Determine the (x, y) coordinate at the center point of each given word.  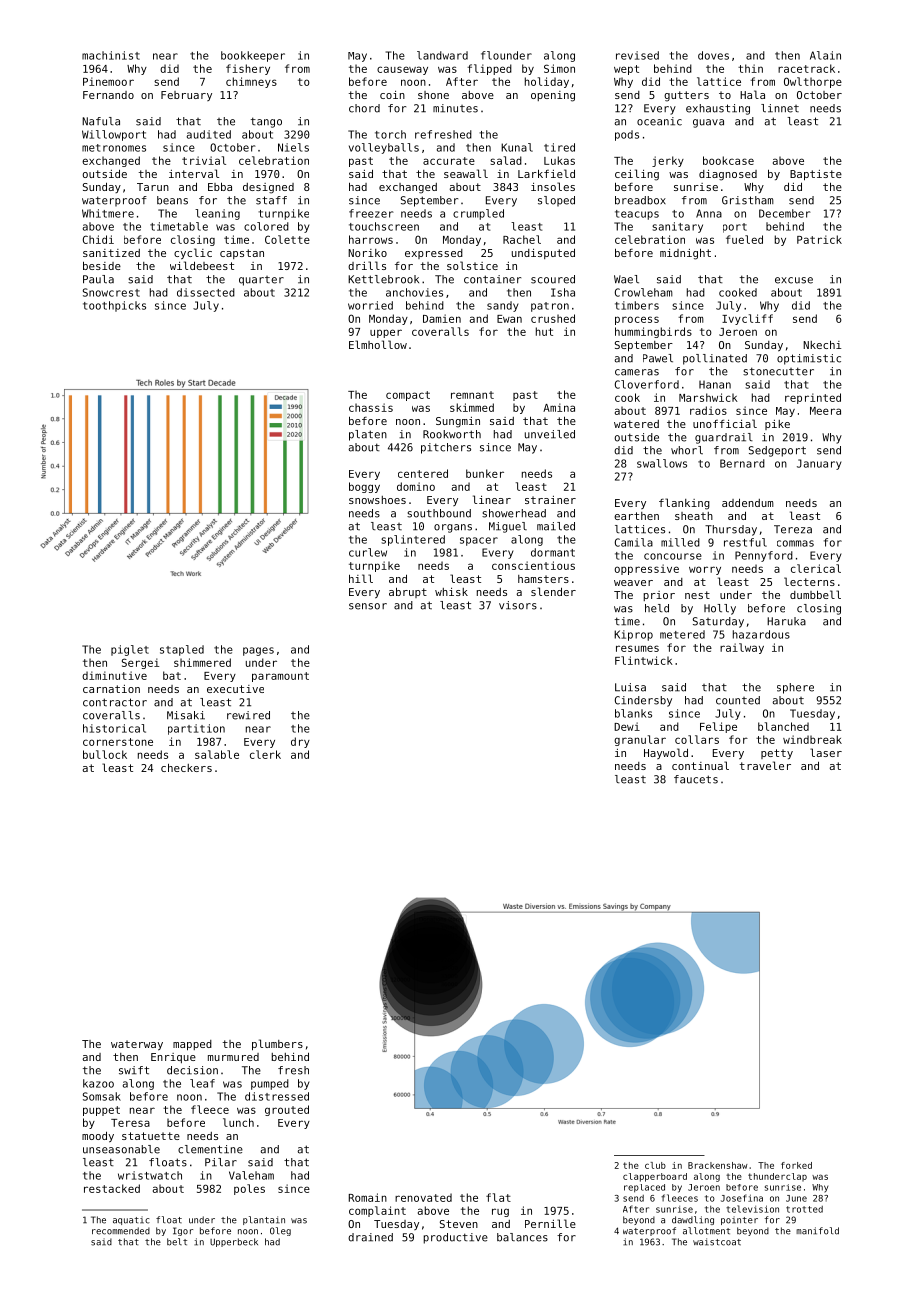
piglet (130, 650)
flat (498, 1197)
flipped (489, 69)
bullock (105, 754)
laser (826, 752)
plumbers (277, 1045)
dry (300, 742)
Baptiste (816, 175)
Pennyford (764, 556)
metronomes (114, 148)
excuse (794, 280)
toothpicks (114, 306)
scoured (553, 279)
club (655, 1165)
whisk (451, 592)
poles (249, 1189)
